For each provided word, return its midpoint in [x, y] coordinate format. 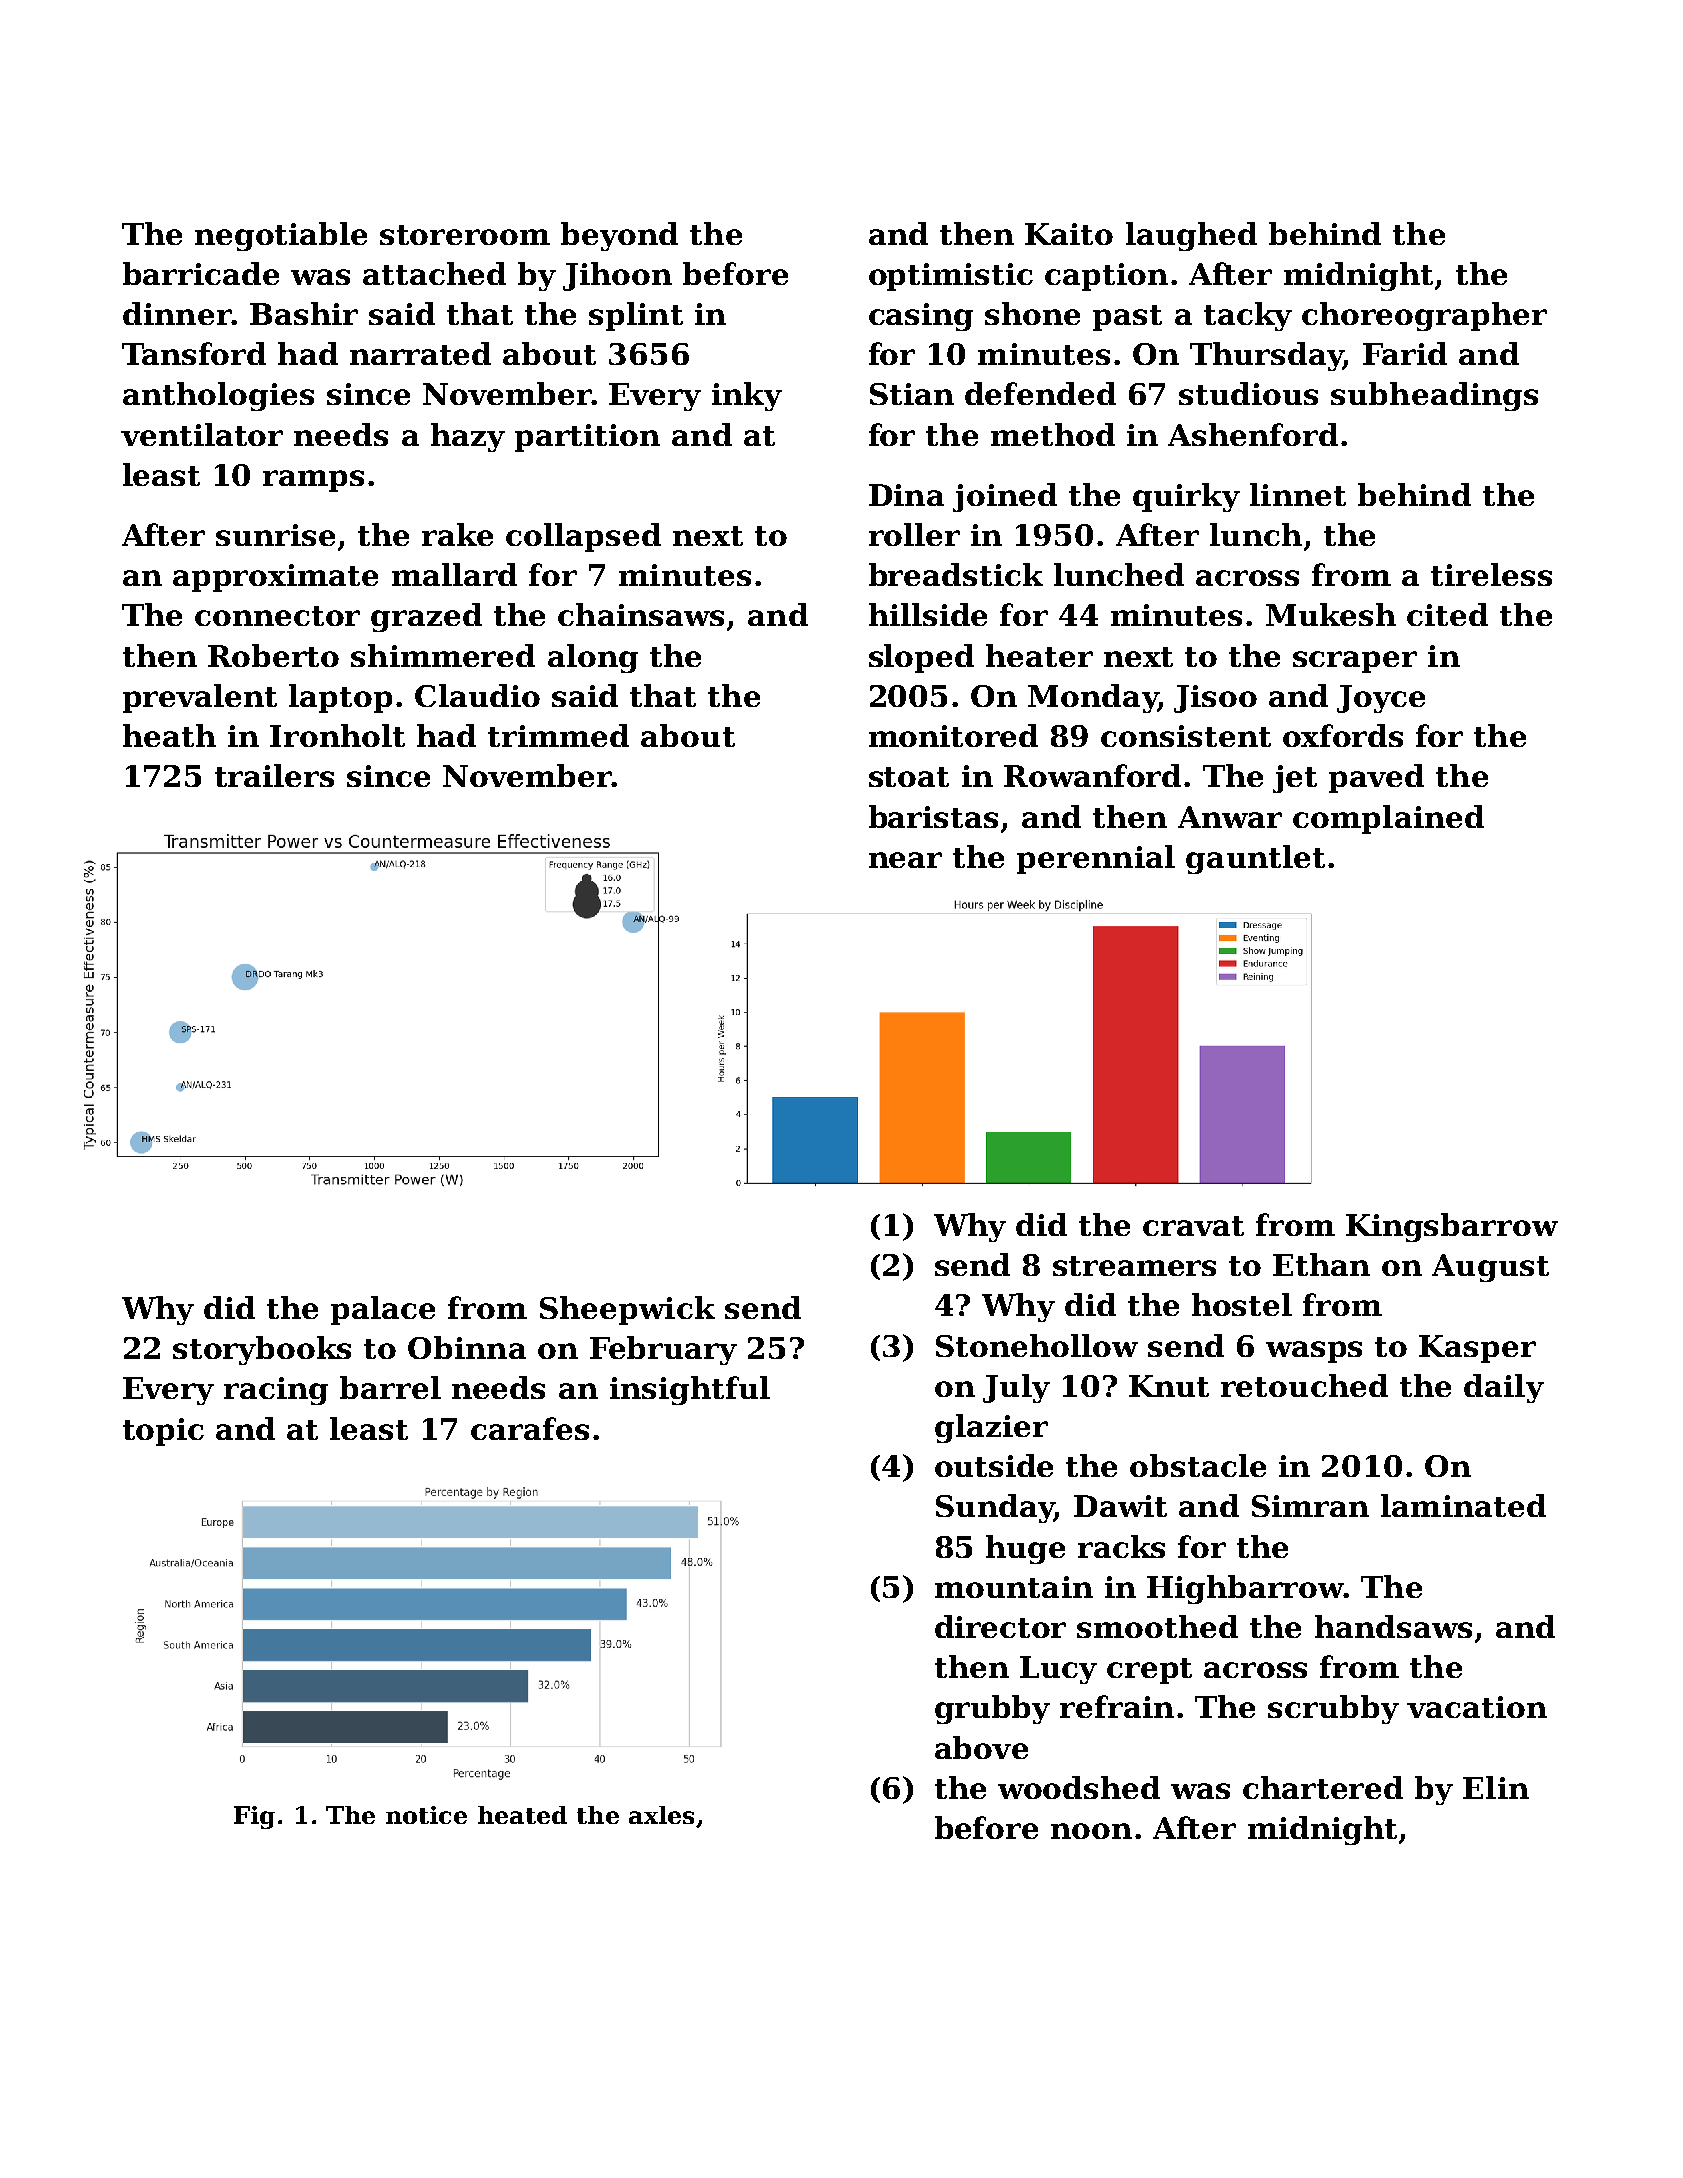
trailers [274, 775]
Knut [1169, 1386]
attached [434, 273]
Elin [1496, 1787]
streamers [1134, 1266]
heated [522, 1815]
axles [661, 1815]
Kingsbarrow [1452, 1227]
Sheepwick [627, 1310]
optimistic [951, 277]
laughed [1191, 236]
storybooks [262, 1350]
